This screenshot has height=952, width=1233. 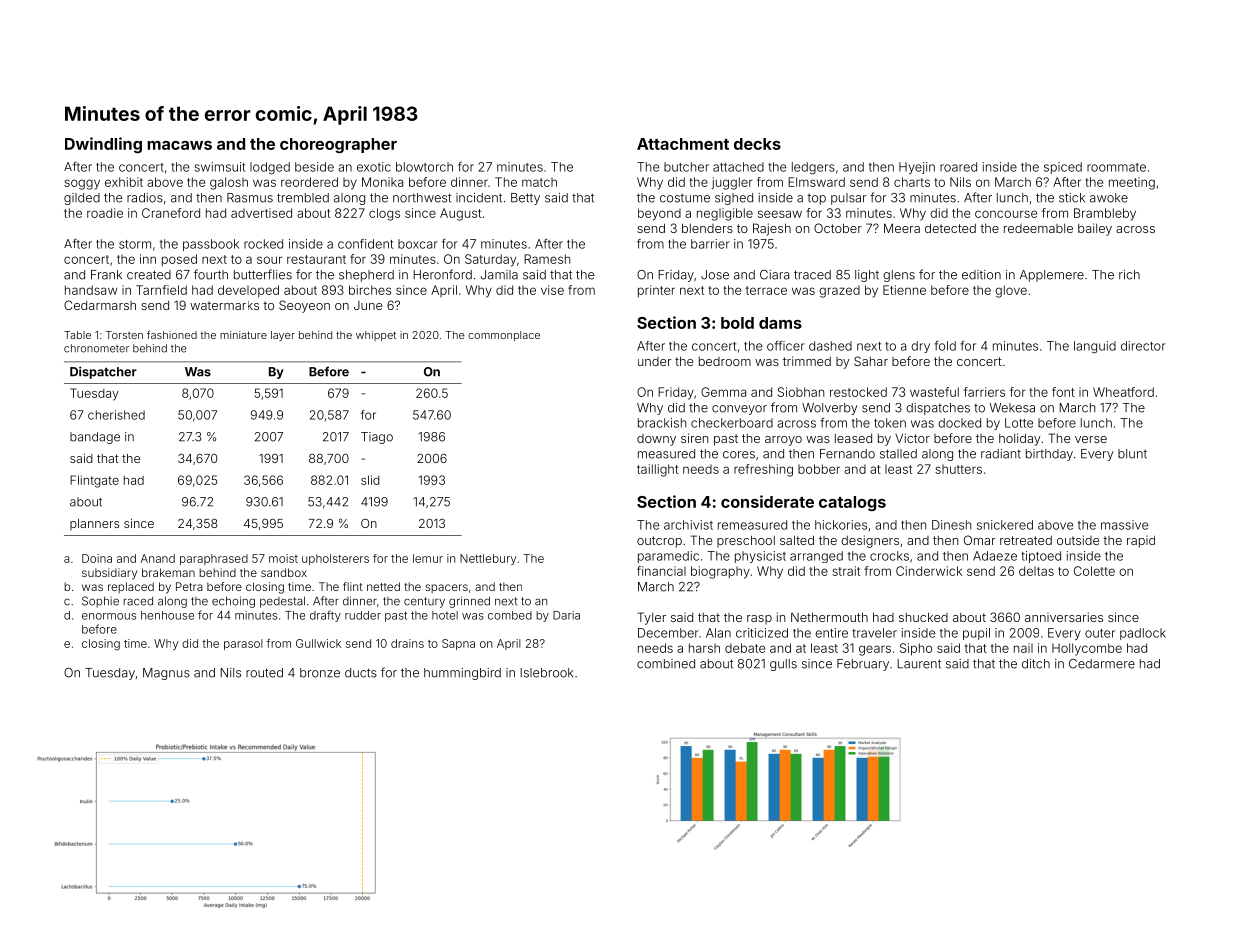 I want to click on grinned, so click(x=469, y=602).
